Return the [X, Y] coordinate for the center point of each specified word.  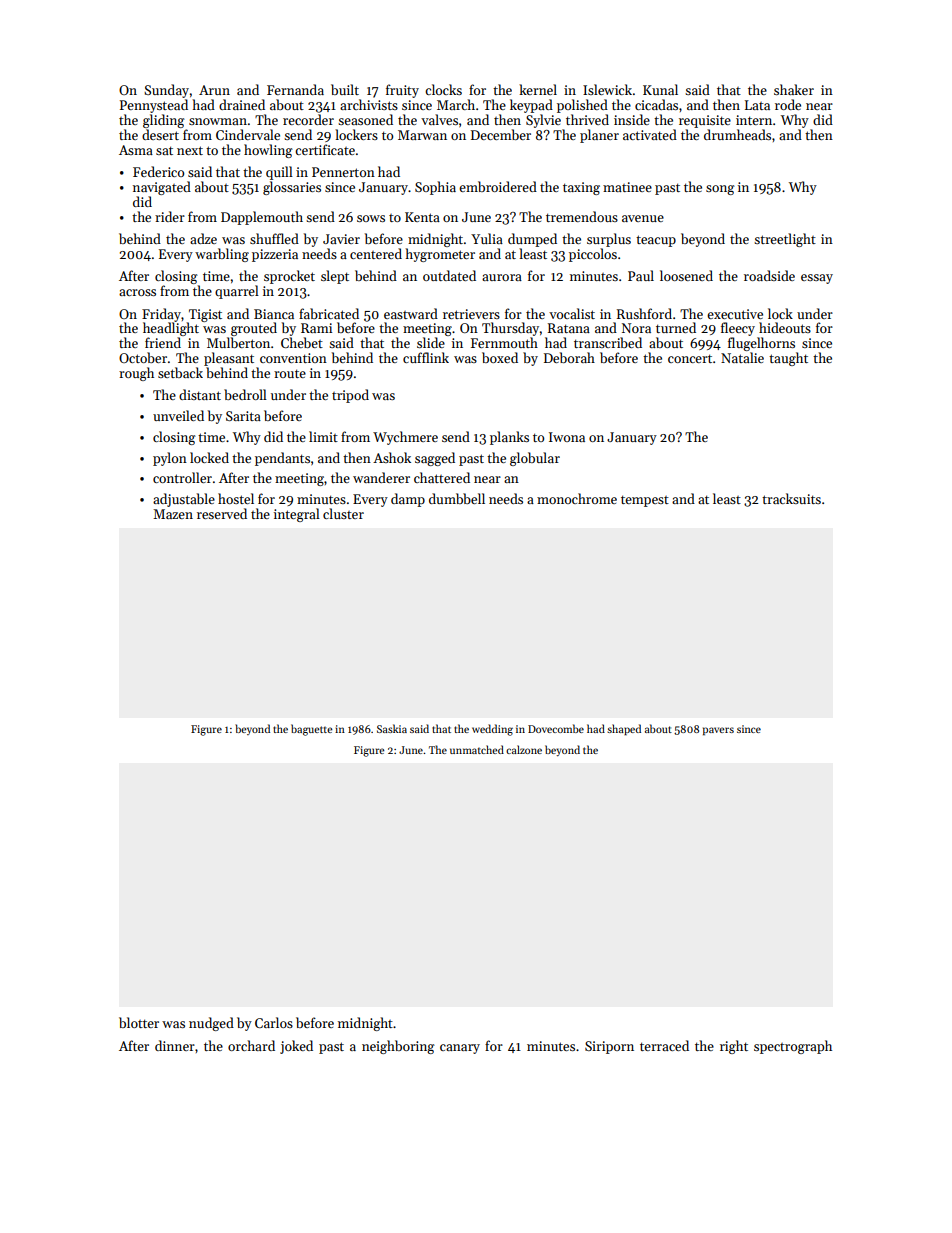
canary [460, 1049]
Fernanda [295, 89]
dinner [175, 1045]
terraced [664, 1045]
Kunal [660, 89]
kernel [538, 89]
